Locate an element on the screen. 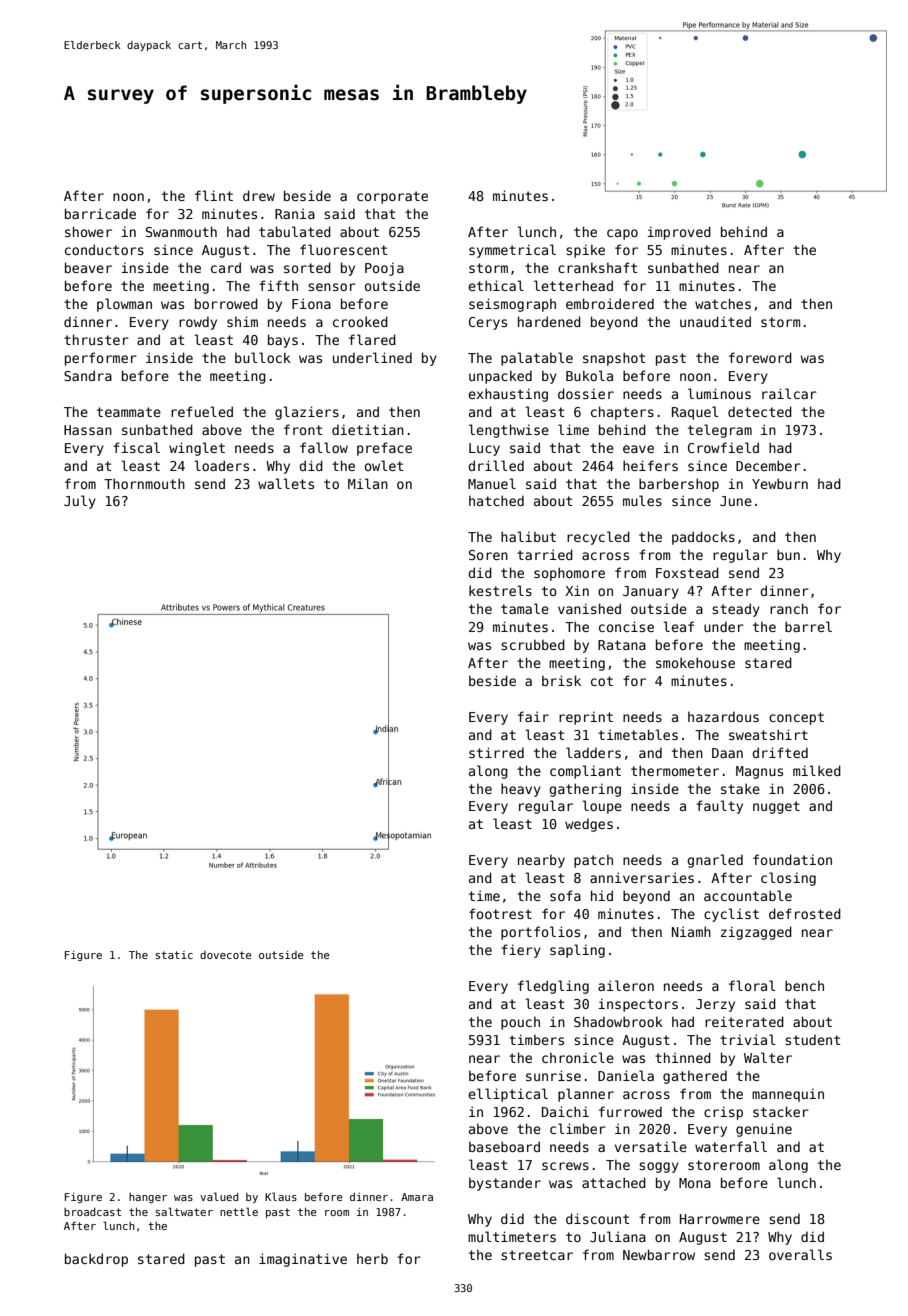 This screenshot has width=908, height=1316. Foxstead is located at coordinates (687, 572).
